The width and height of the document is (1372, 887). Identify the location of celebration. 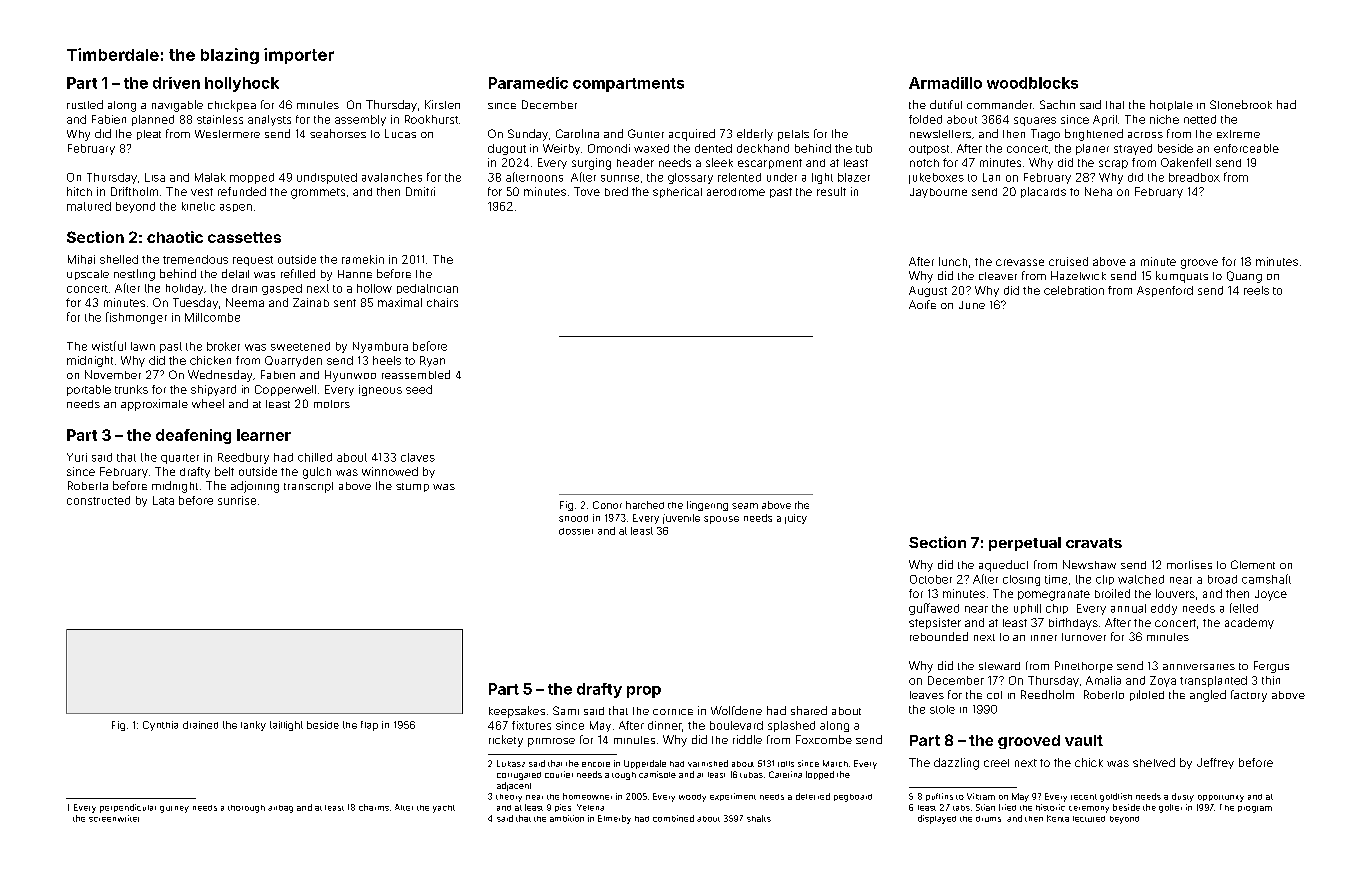
(1074, 290).
